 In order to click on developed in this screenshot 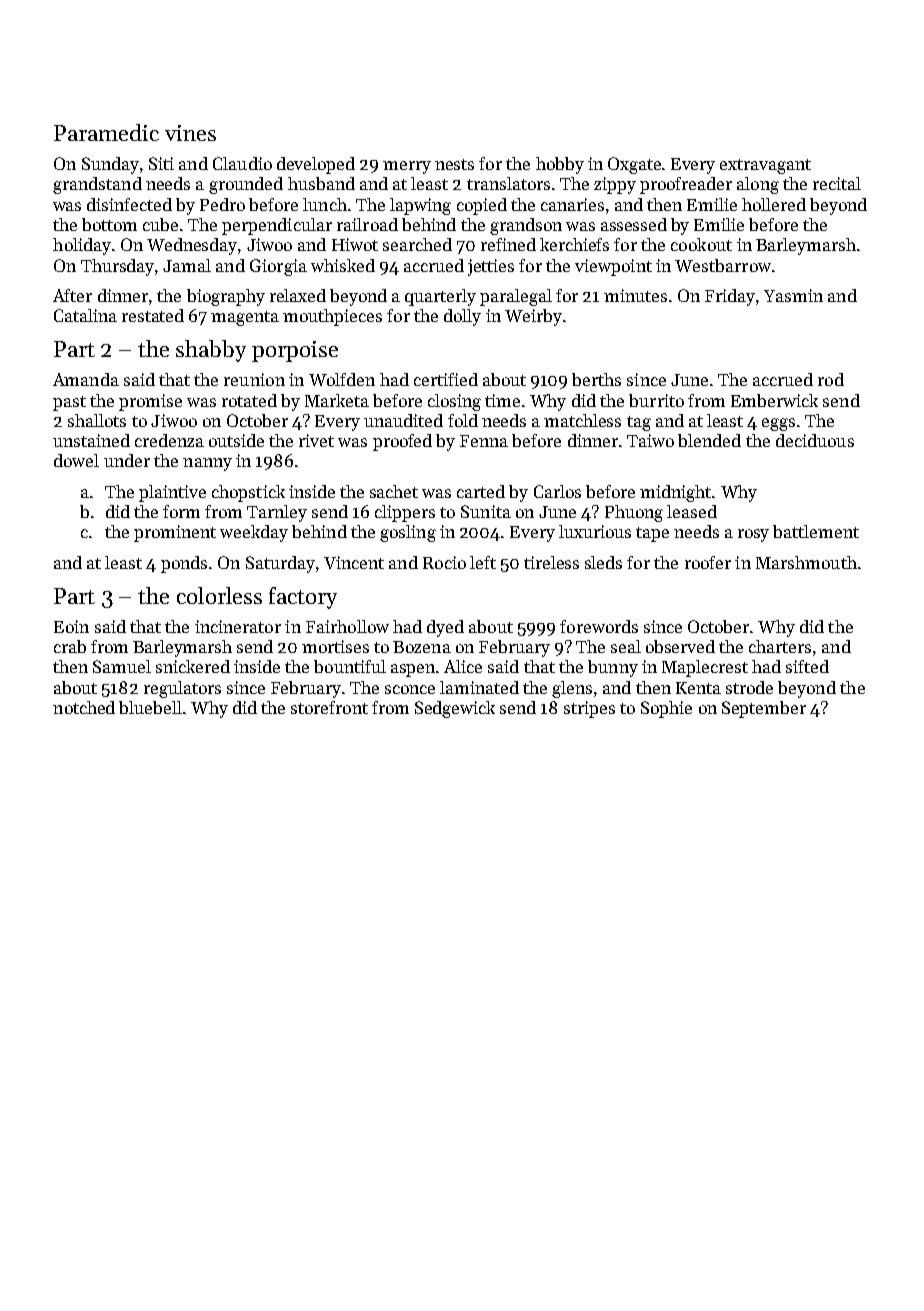, I will do `click(316, 165)`.
